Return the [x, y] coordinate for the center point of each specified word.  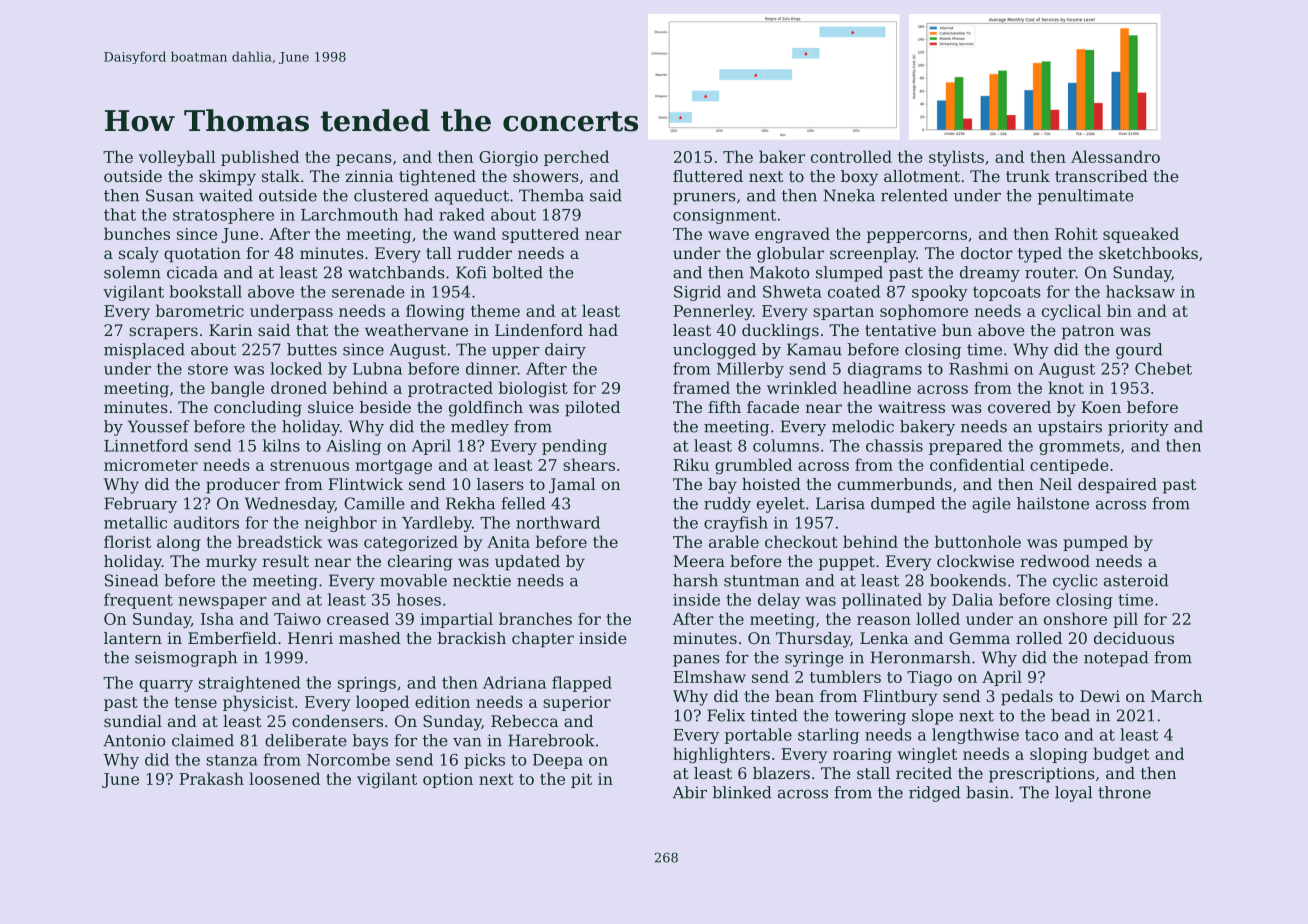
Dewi [1100, 696]
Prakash [211, 778]
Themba [551, 195]
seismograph [186, 659]
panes [696, 661]
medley [480, 428]
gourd [1139, 351]
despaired [1117, 486]
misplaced [144, 351]
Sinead [132, 580]
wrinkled [802, 387]
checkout [801, 541]
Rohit [1076, 233]
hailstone [1053, 503]
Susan [170, 195]
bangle [238, 389]
